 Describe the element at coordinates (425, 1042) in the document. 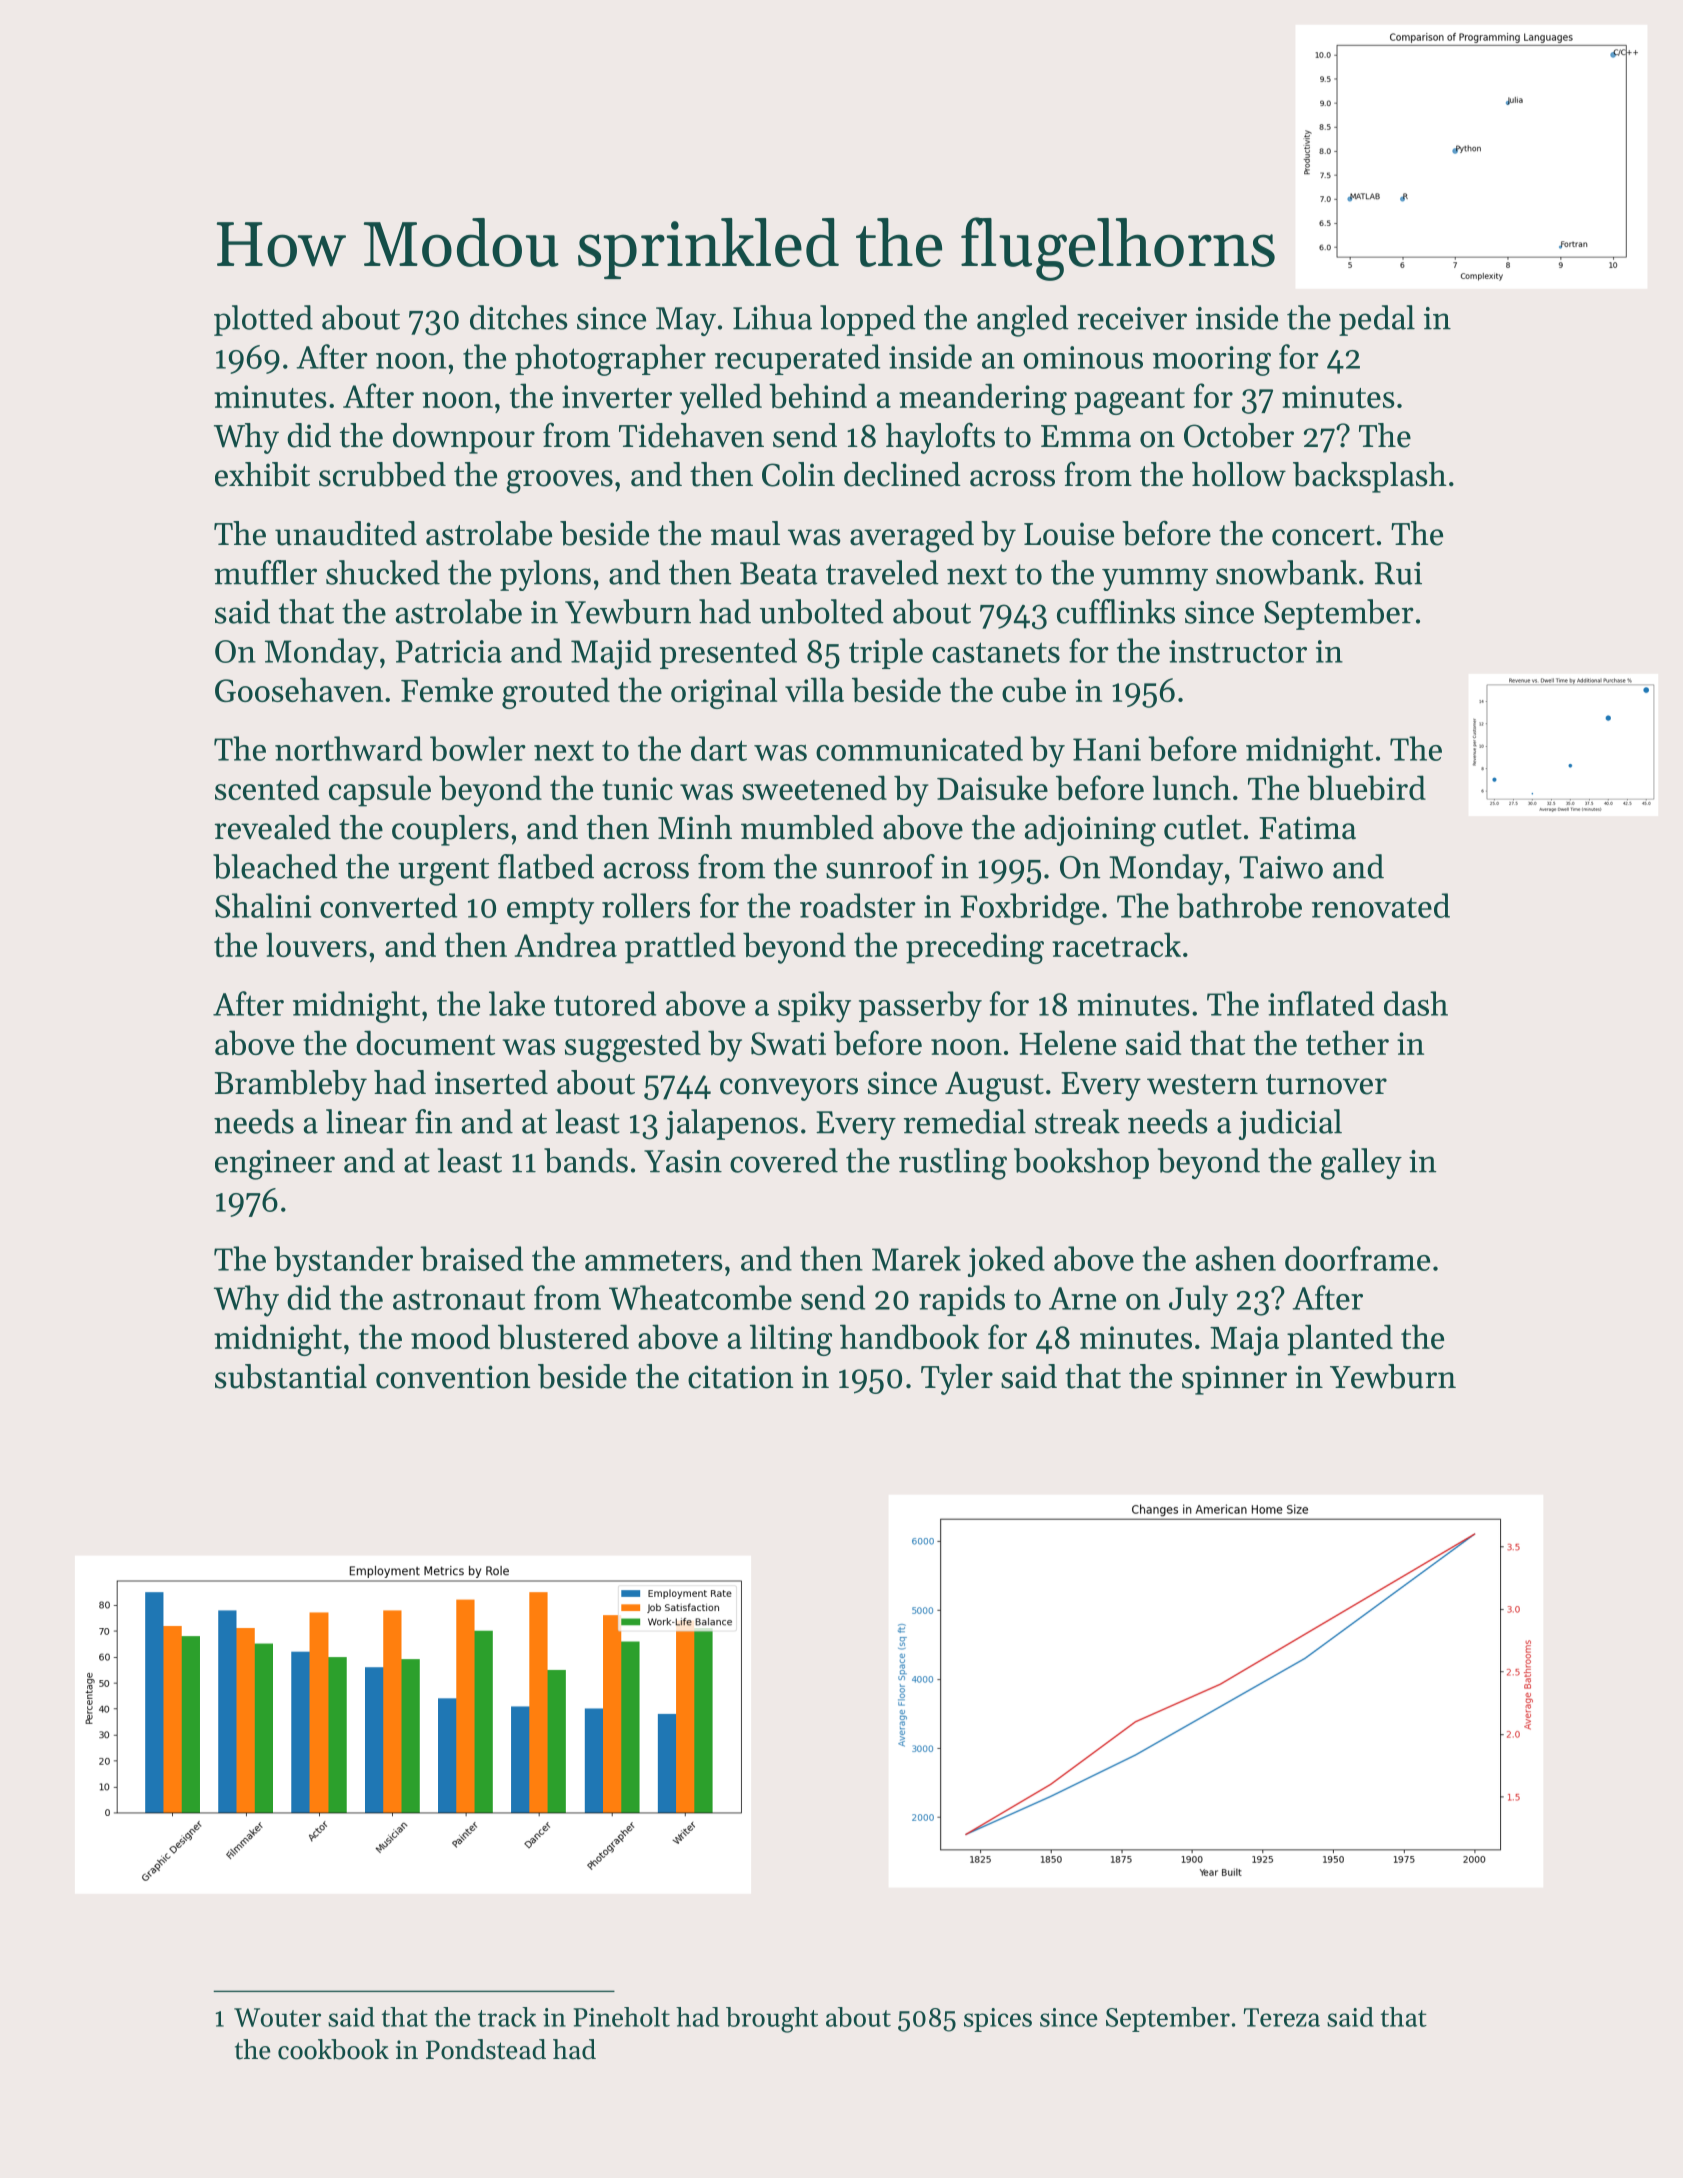

I see `document` at that location.
